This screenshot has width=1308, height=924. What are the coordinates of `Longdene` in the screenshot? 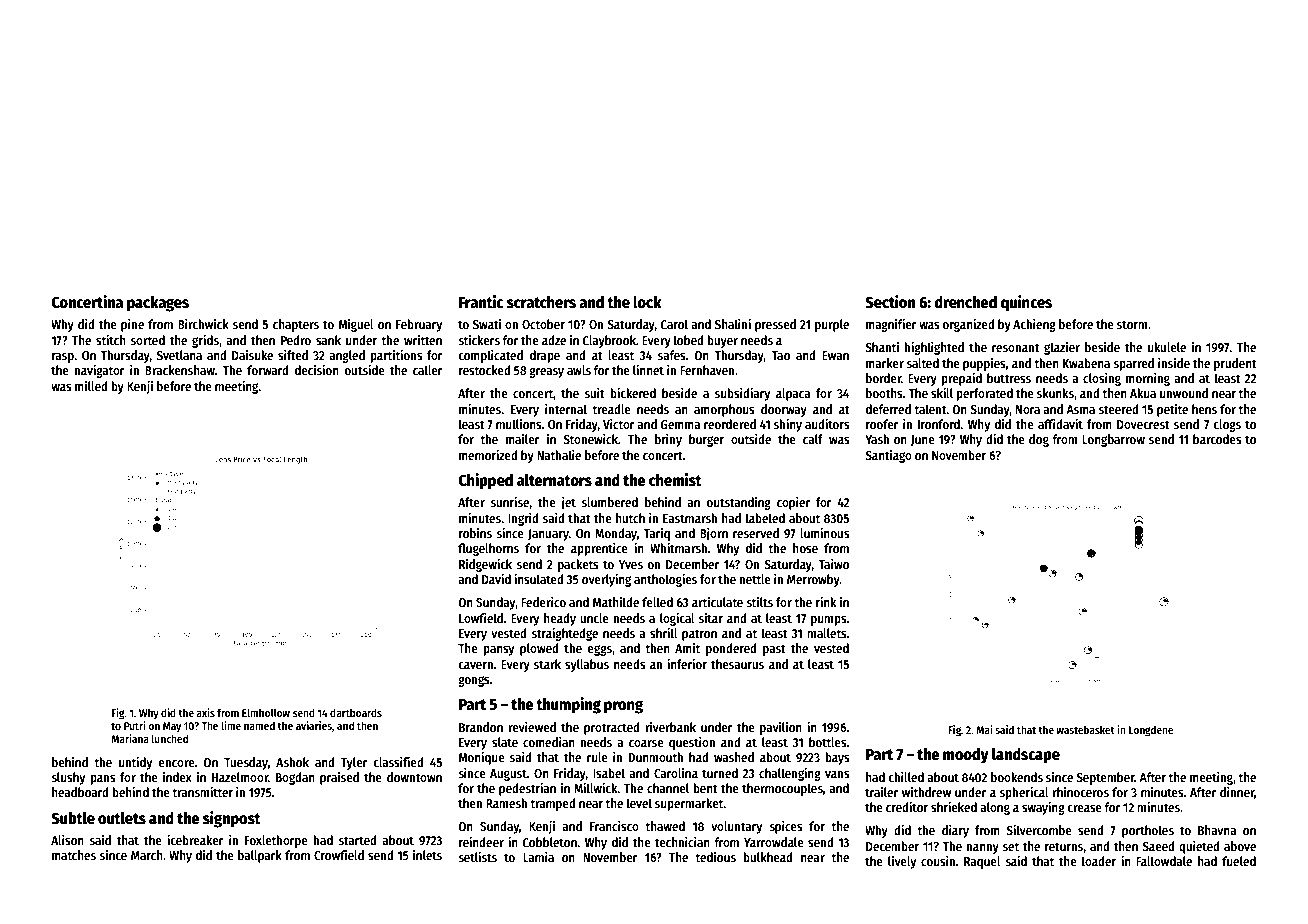 It's located at (1151, 731).
